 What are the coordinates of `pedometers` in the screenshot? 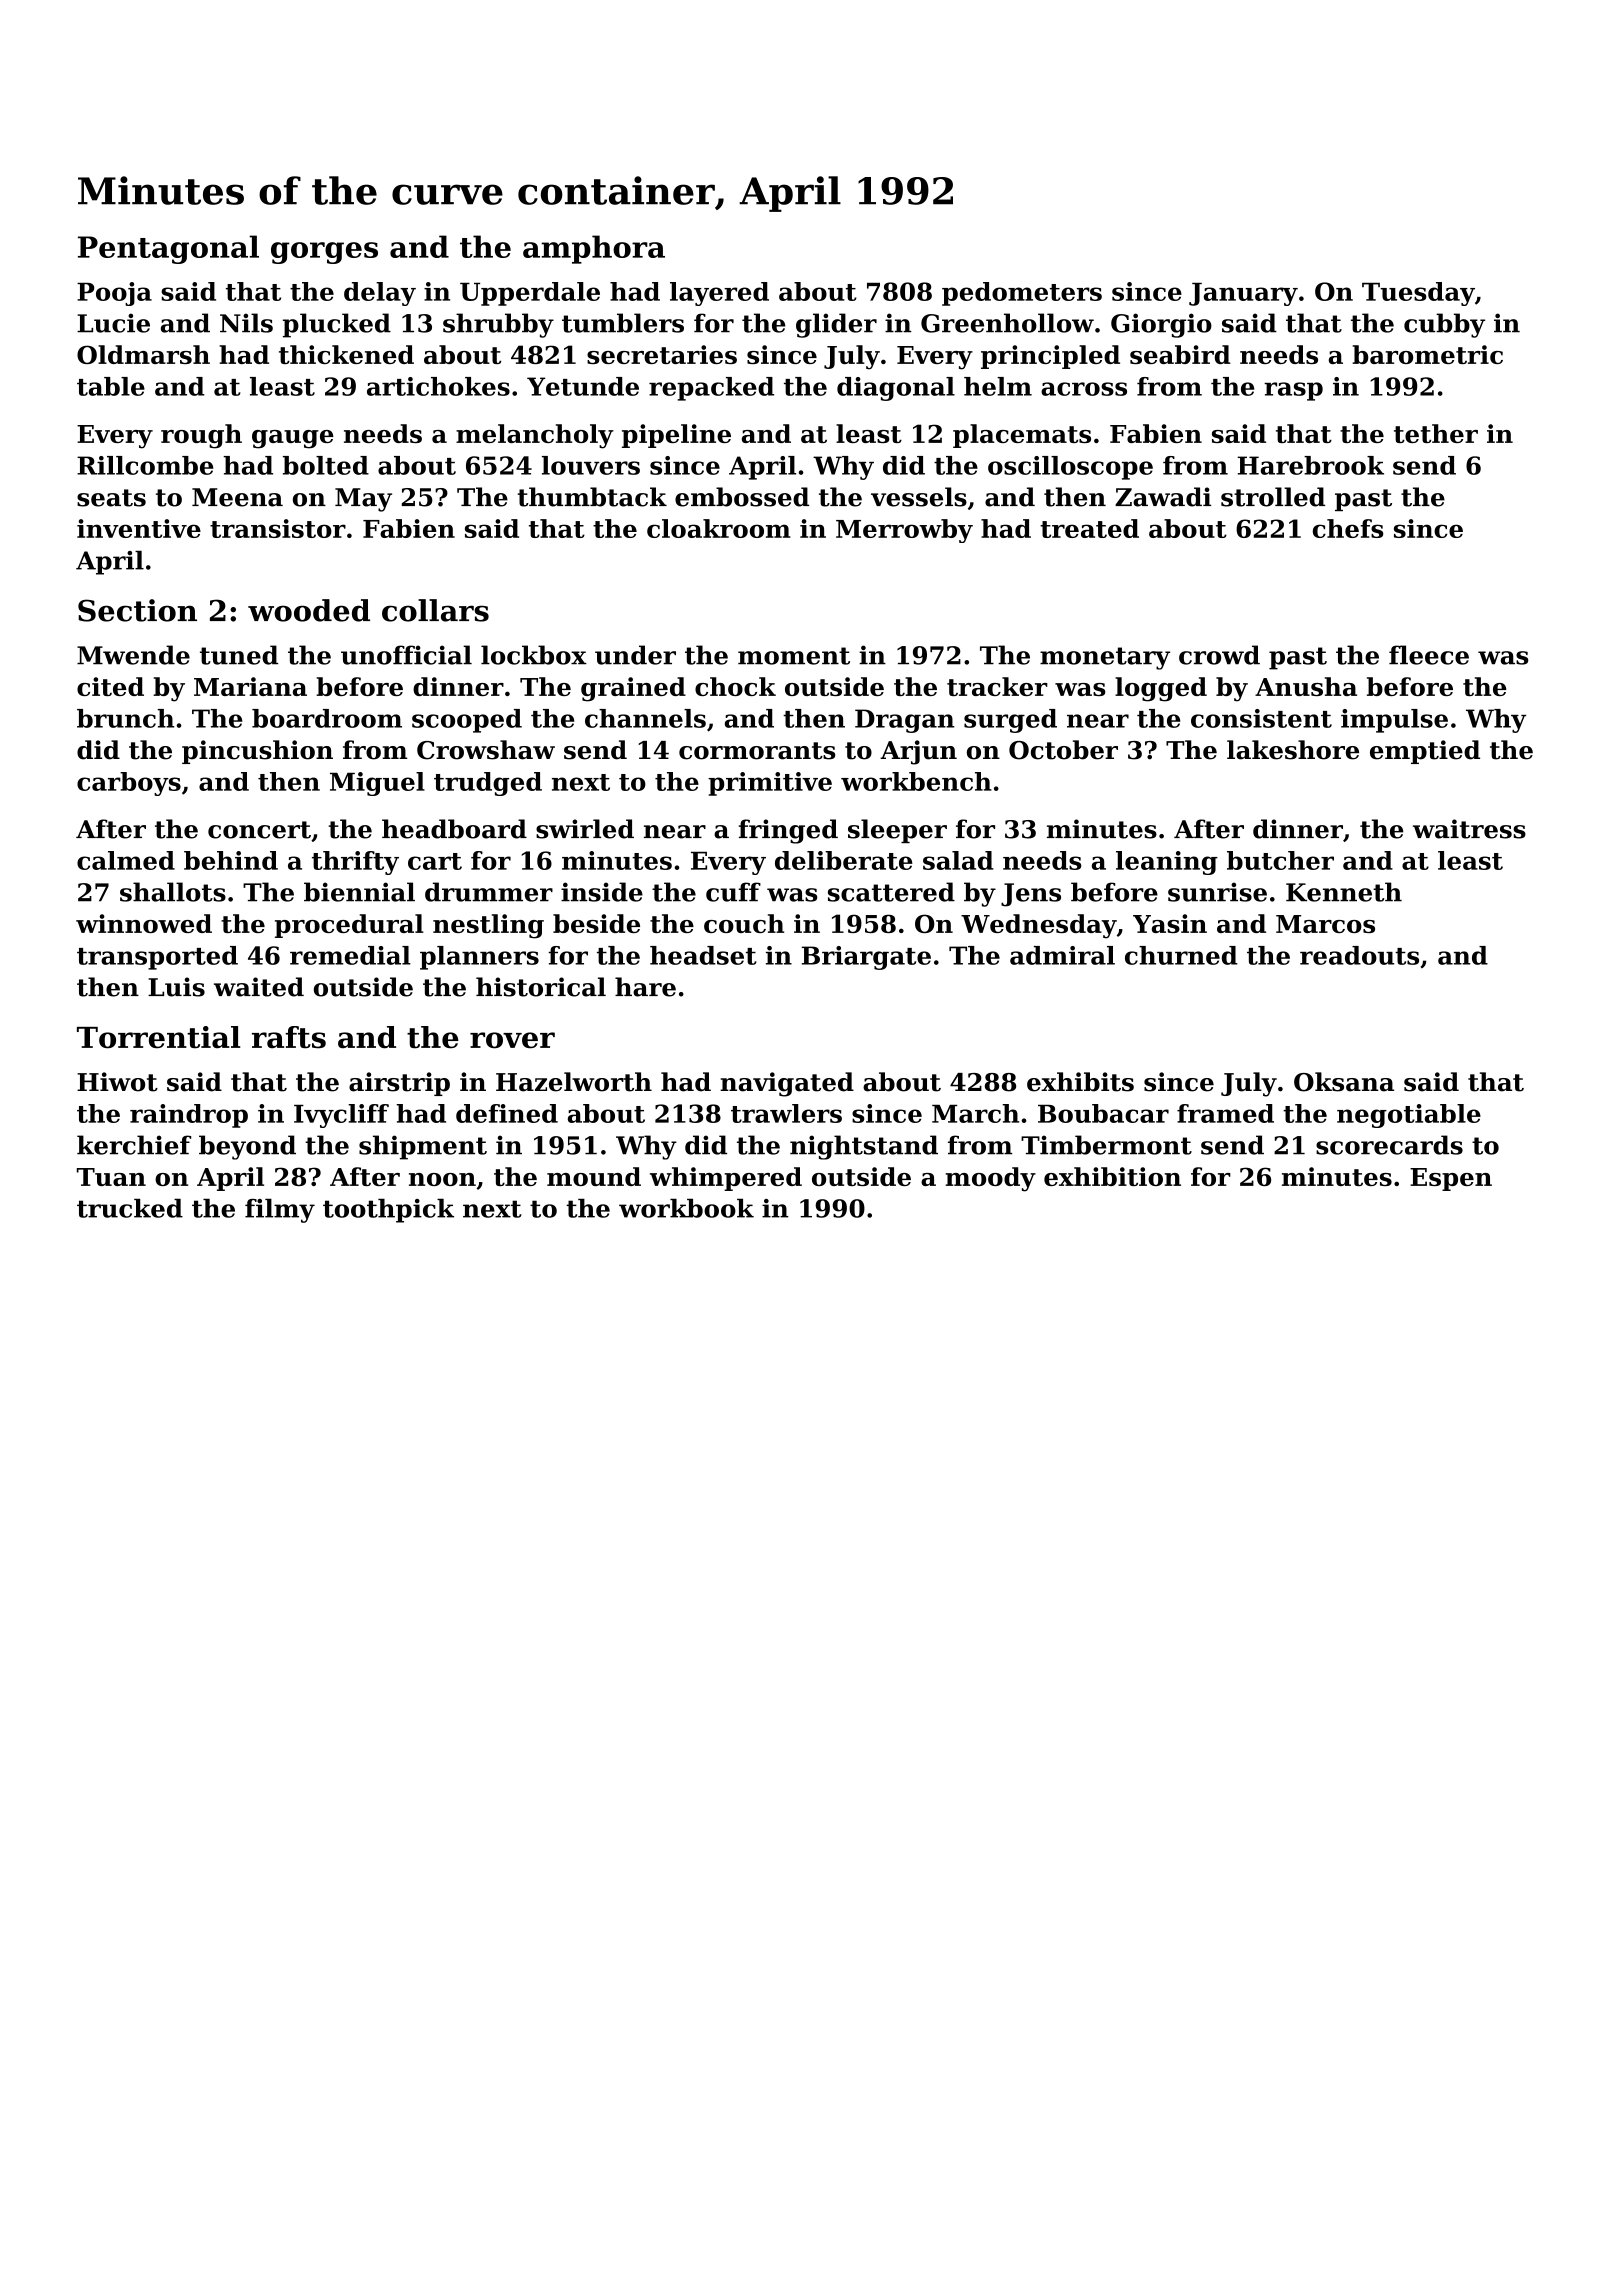 It's located at (1022, 294).
